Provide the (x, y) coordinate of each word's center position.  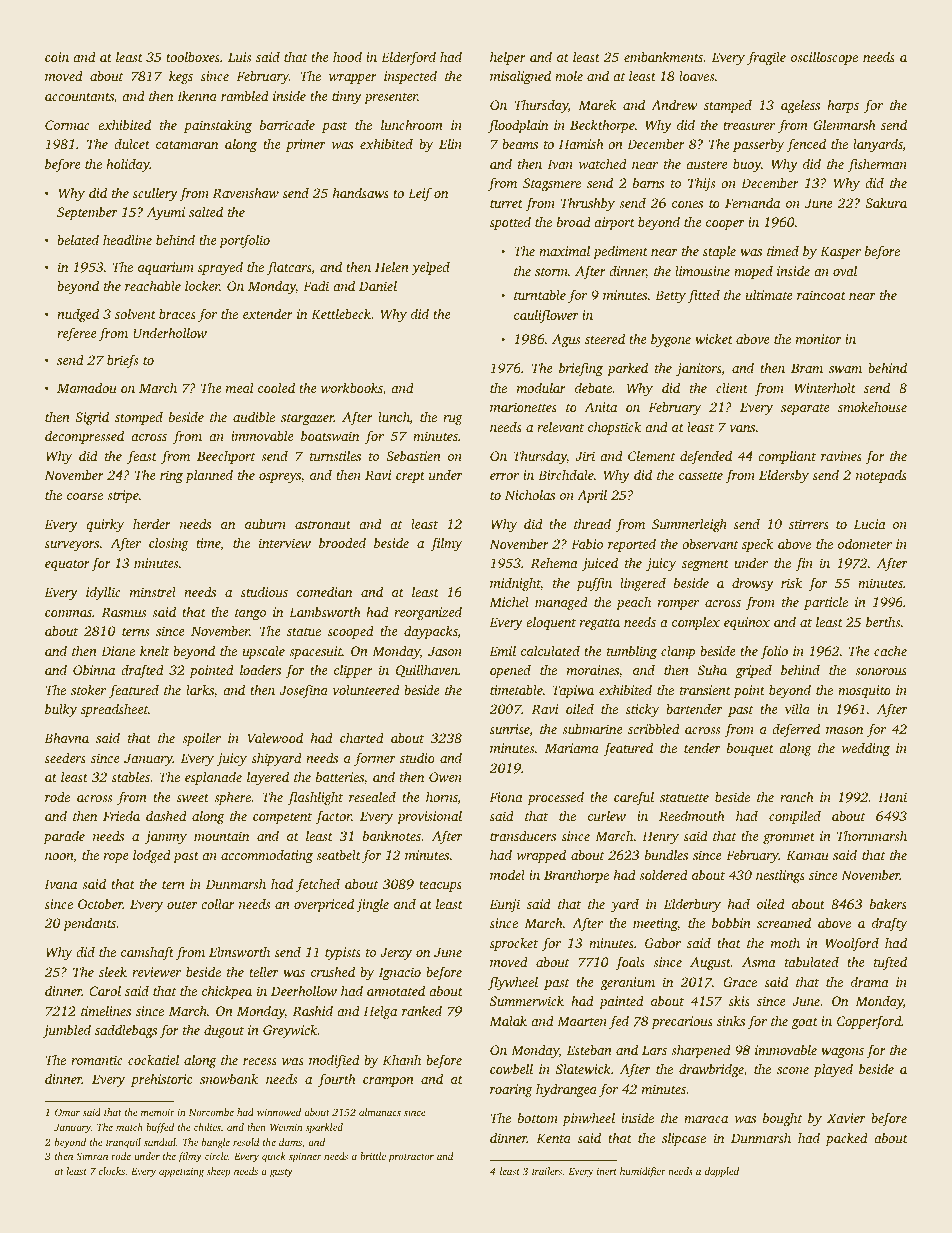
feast (142, 457)
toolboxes (193, 56)
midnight (515, 584)
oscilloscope (824, 58)
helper (508, 58)
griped (754, 671)
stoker (88, 689)
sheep (219, 1172)
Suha (712, 669)
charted (362, 737)
